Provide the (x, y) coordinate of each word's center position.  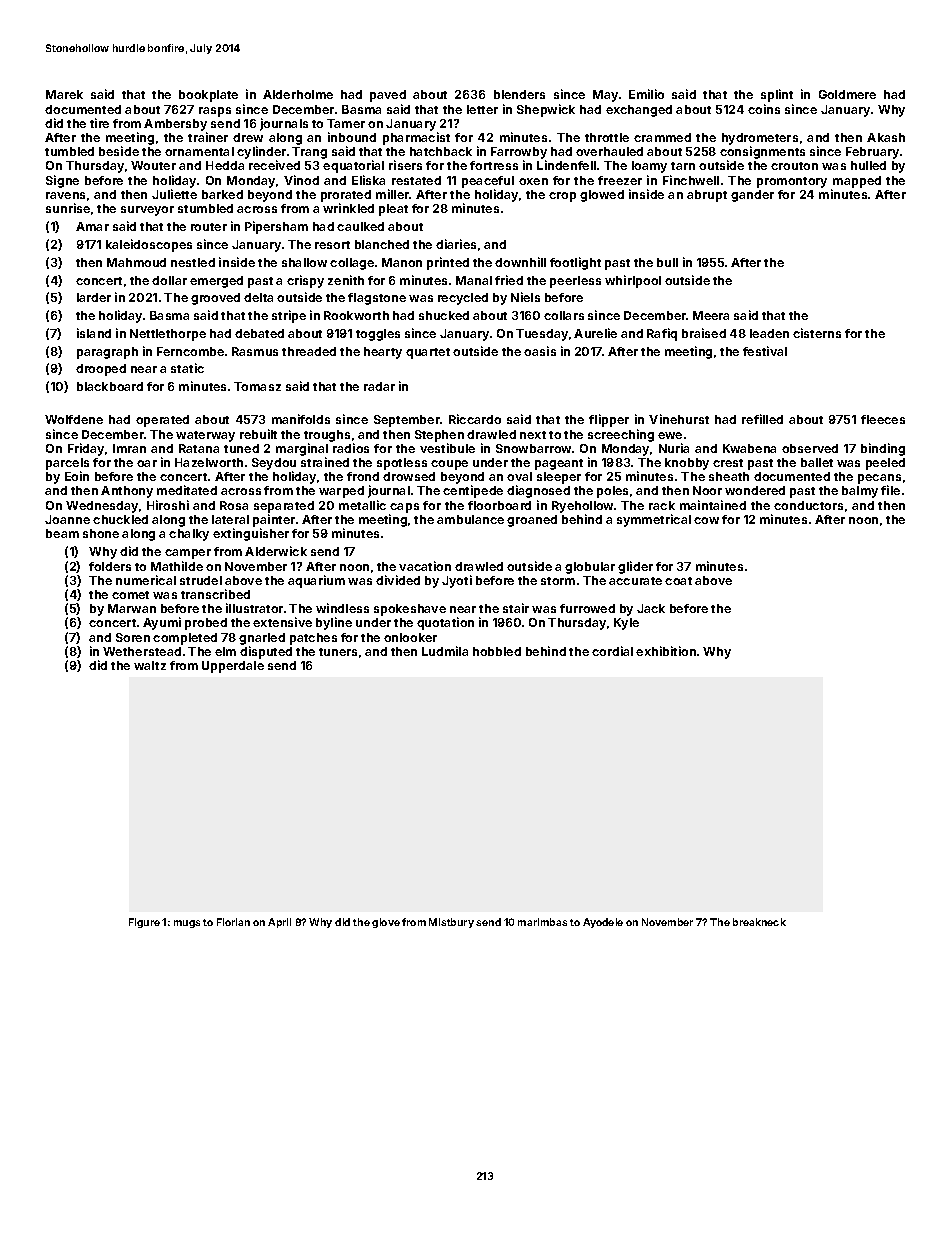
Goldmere (847, 94)
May (605, 96)
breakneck (759, 922)
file (890, 490)
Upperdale (233, 667)
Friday (86, 449)
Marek (64, 94)
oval (519, 476)
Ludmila (445, 651)
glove (386, 923)
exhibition (666, 651)
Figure (144, 923)
